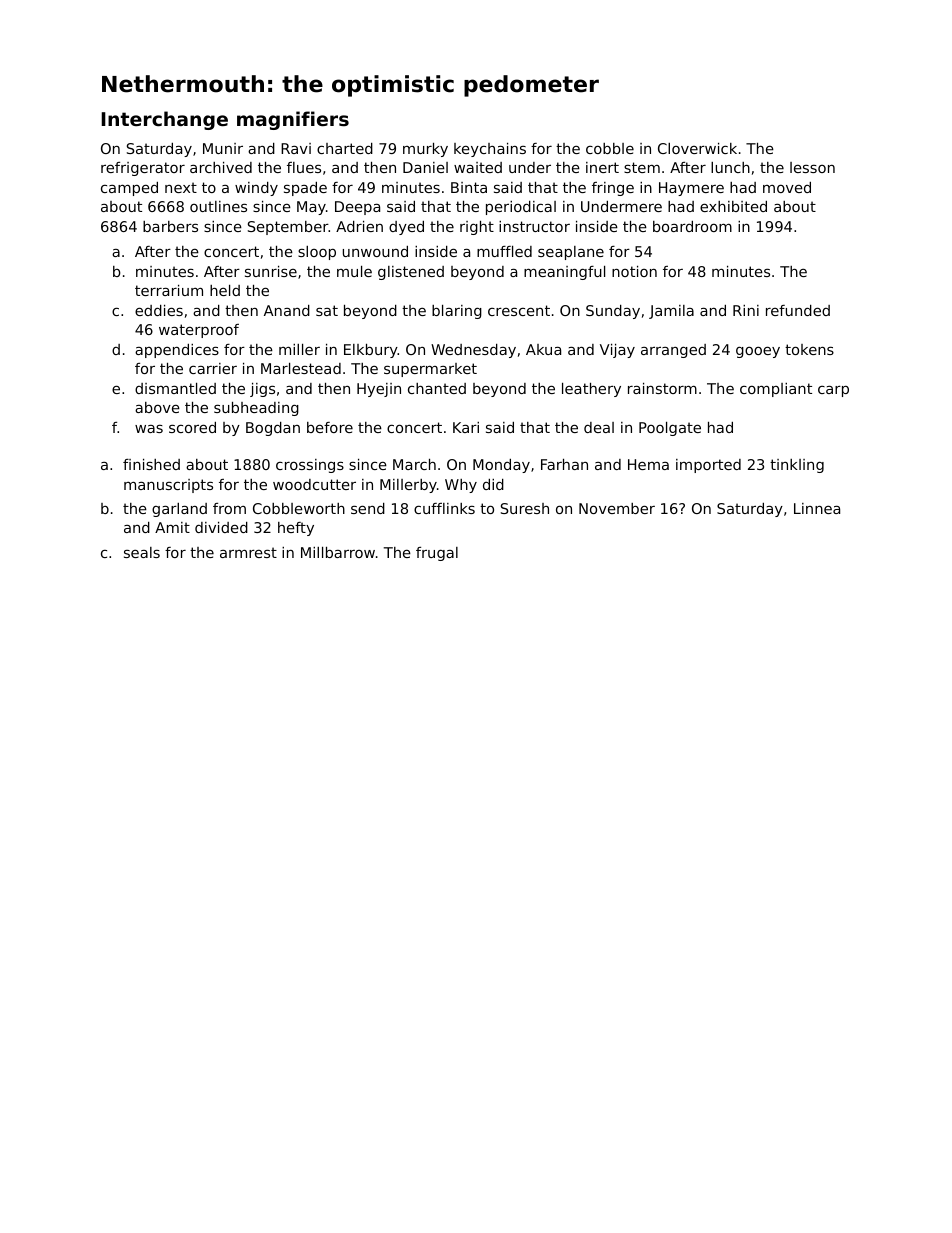 This page has width=952, height=1233. I want to click on Kari, so click(466, 427).
